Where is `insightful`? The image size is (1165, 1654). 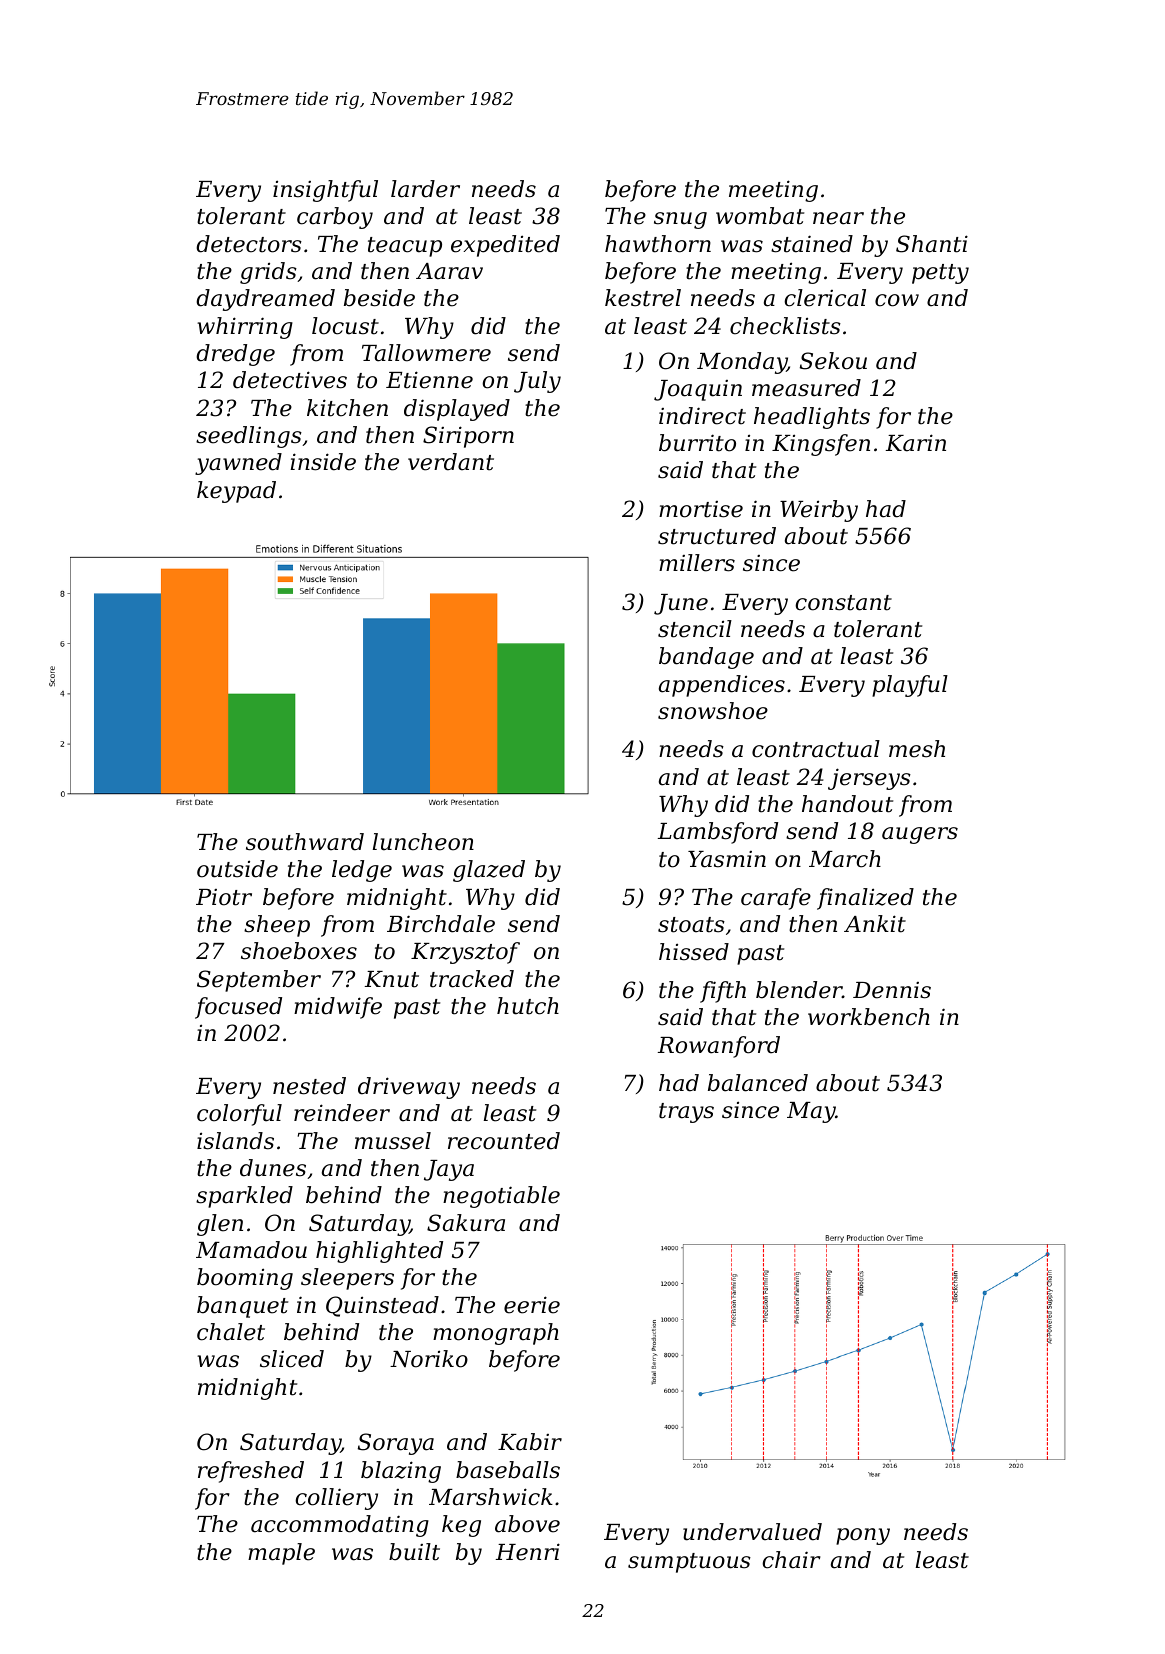 insightful is located at coordinates (325, 191).
